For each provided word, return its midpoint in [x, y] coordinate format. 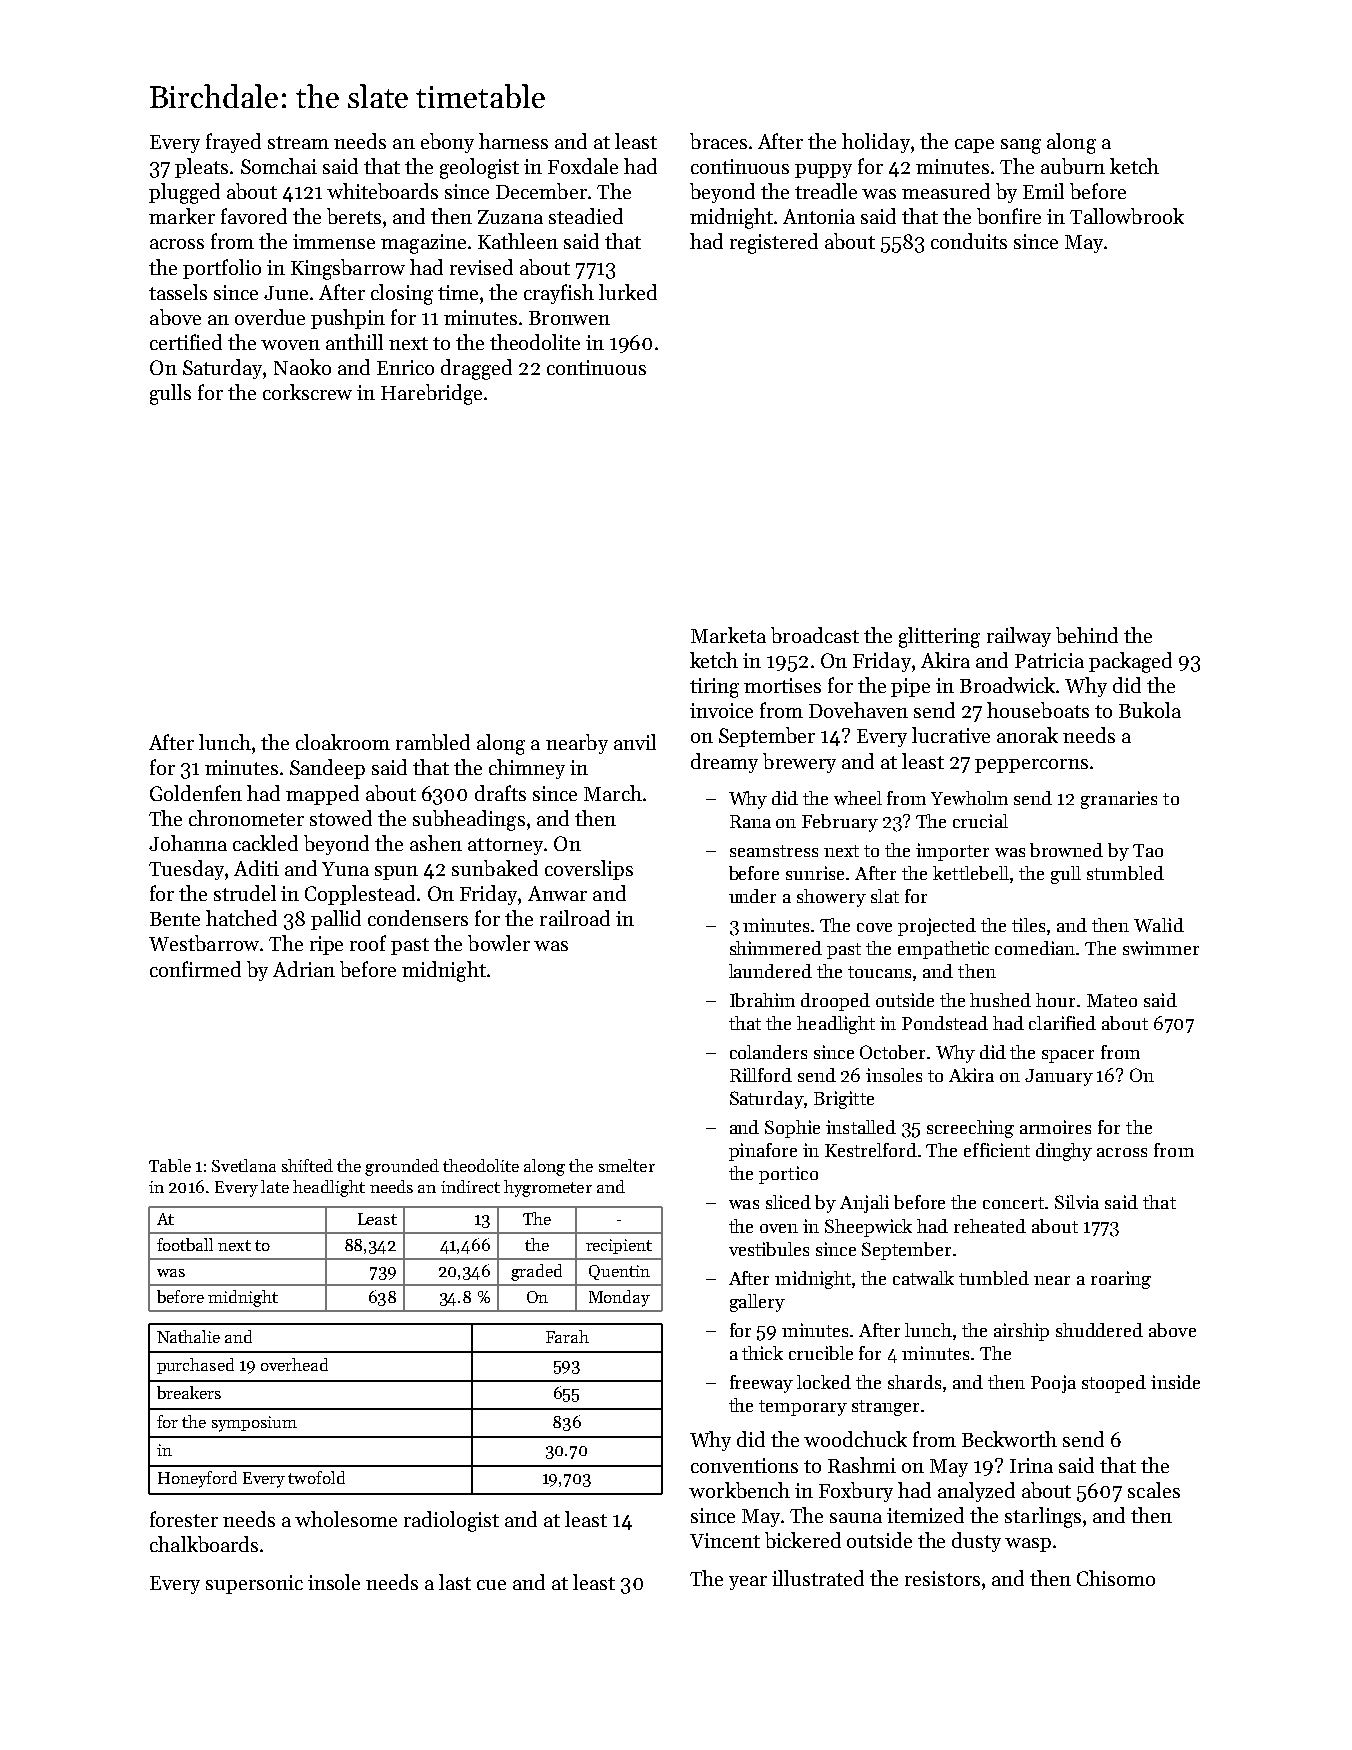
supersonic [254, 1584]
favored [254, 216]
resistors [942, 1578]
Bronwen [569, 318]
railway [1019, 637]
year [748, 1583]
